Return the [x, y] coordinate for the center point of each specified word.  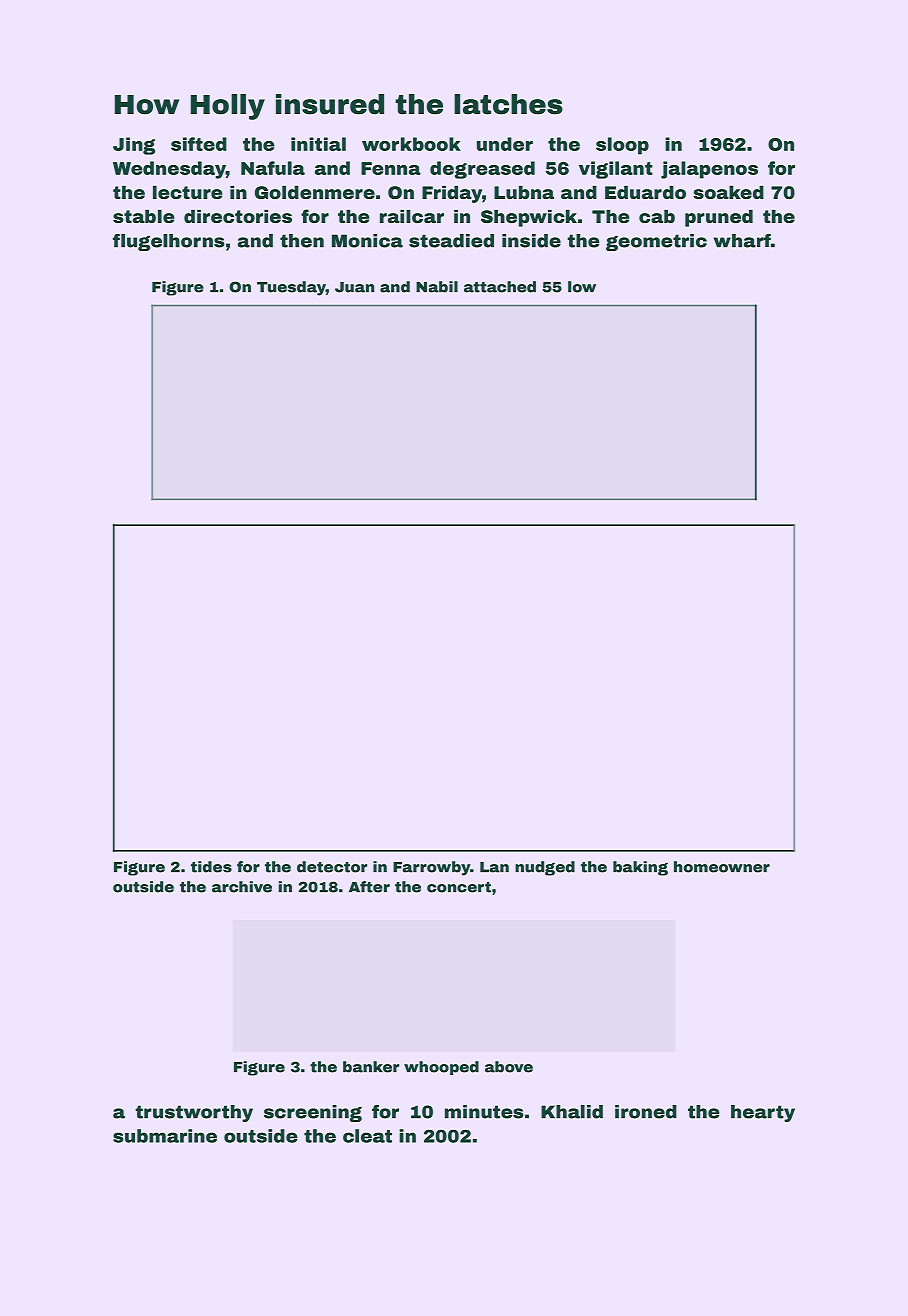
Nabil [437, 287]
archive [242, 887]
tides [211, 867]
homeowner [722, 867]
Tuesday [291, 288]
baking [640, 868]
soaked [728, 192]
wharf [742, 241]
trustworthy [194, 1113]
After [369, 887]
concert [459, 887]
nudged [545, 868]
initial [318, 144]
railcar [412, 216]
